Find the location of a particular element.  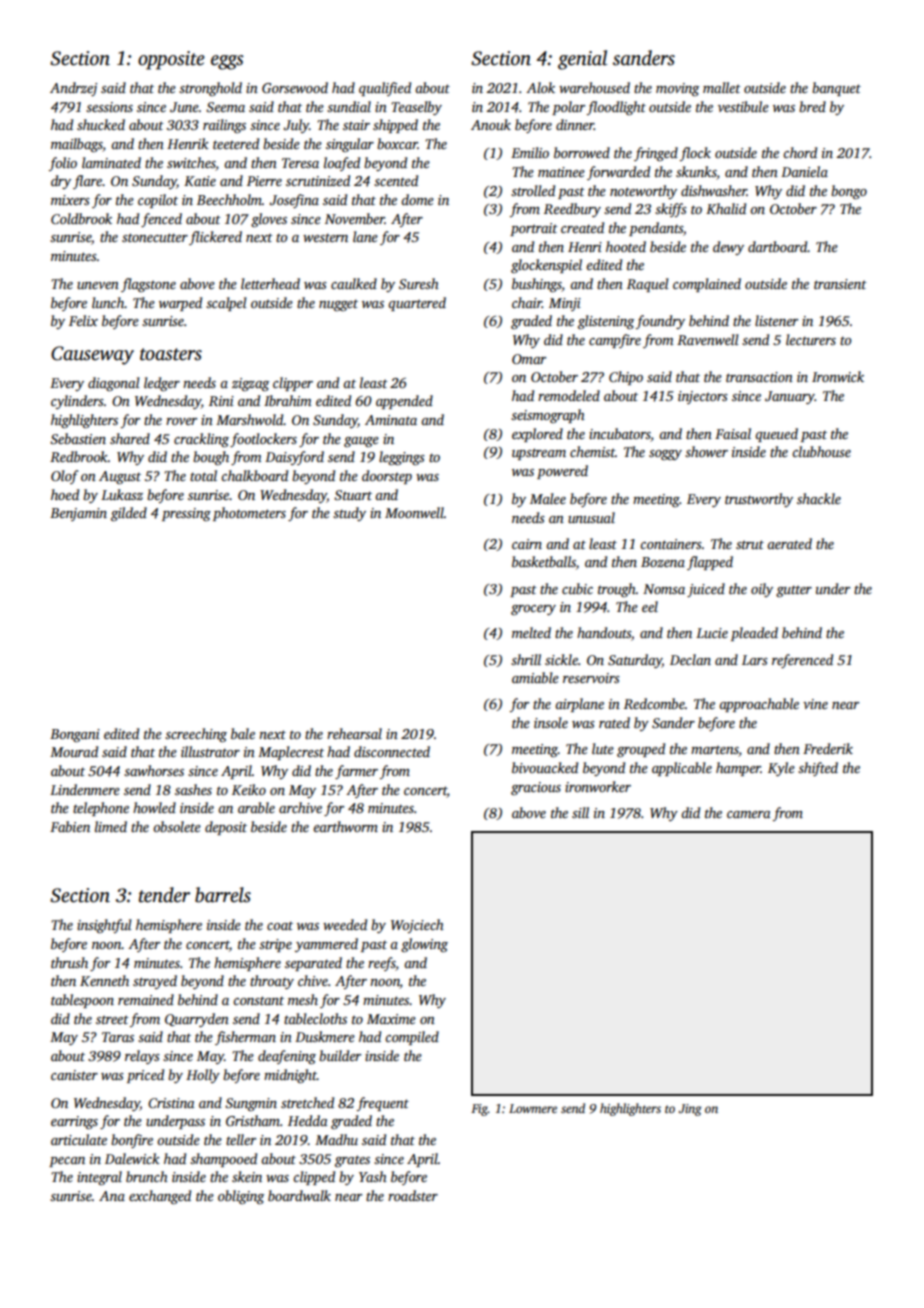

genial is located at coordinates (582, 60).
